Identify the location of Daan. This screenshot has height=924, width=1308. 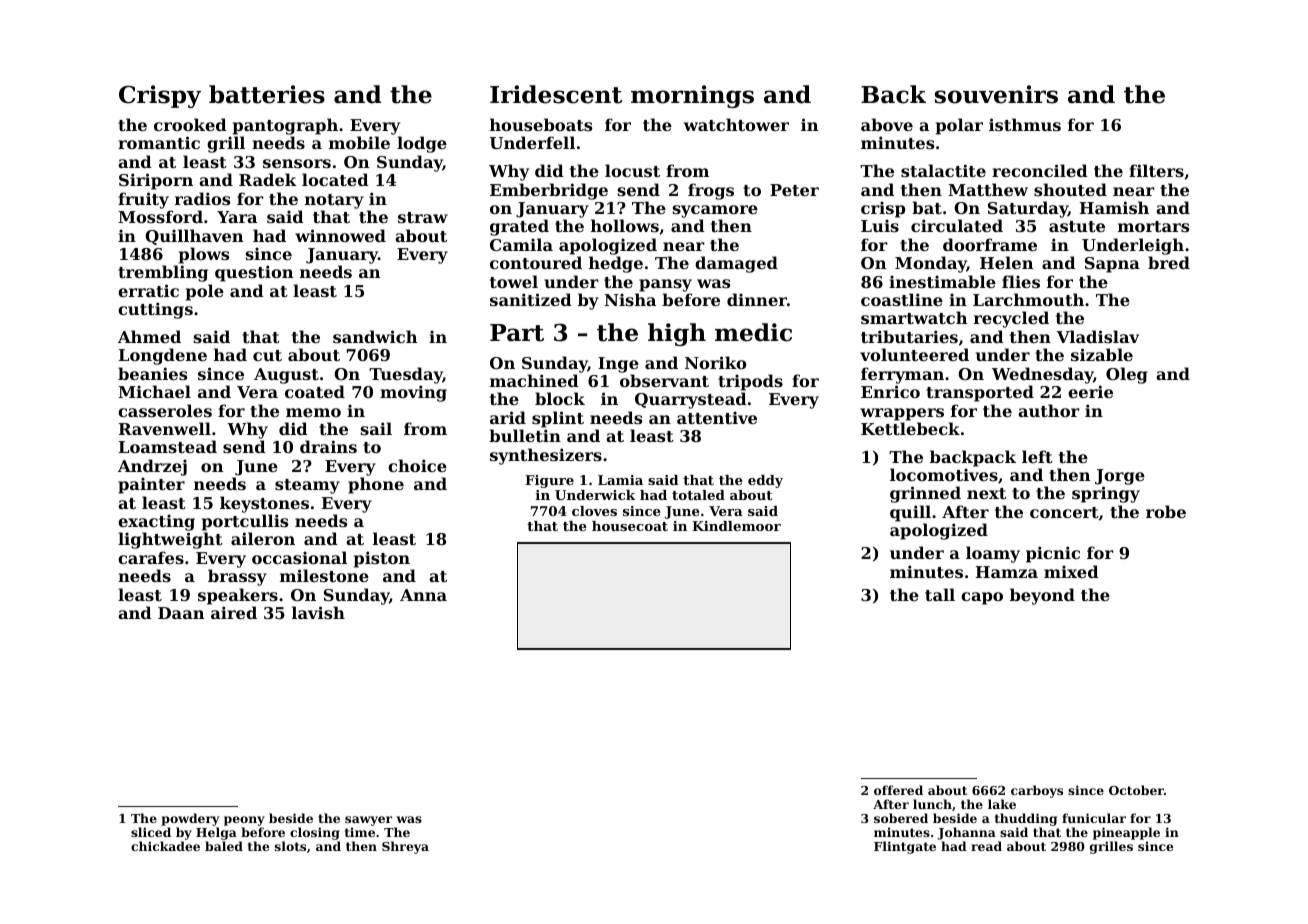
(181, 613).
